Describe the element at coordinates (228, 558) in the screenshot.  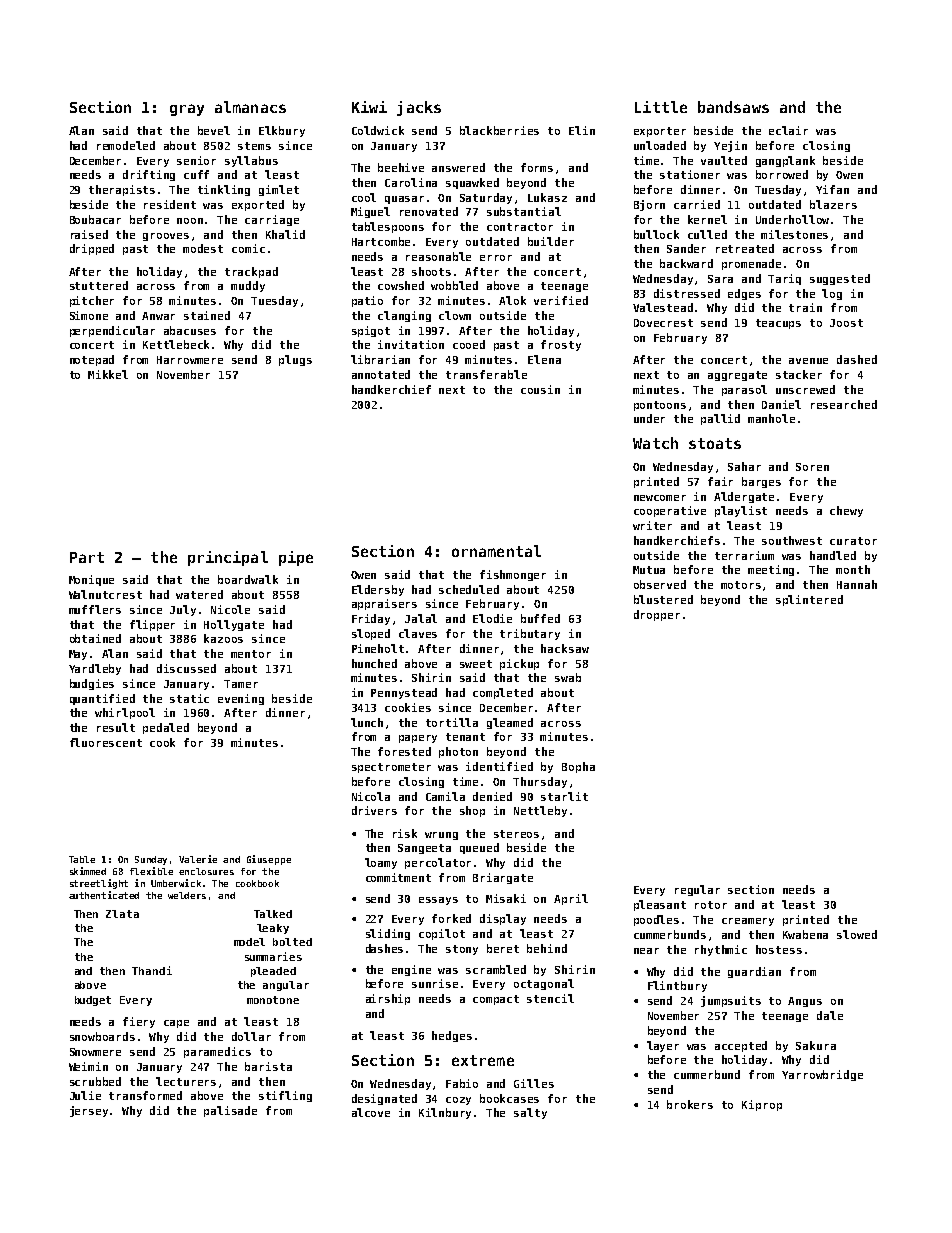
I see `principal` at that location.
